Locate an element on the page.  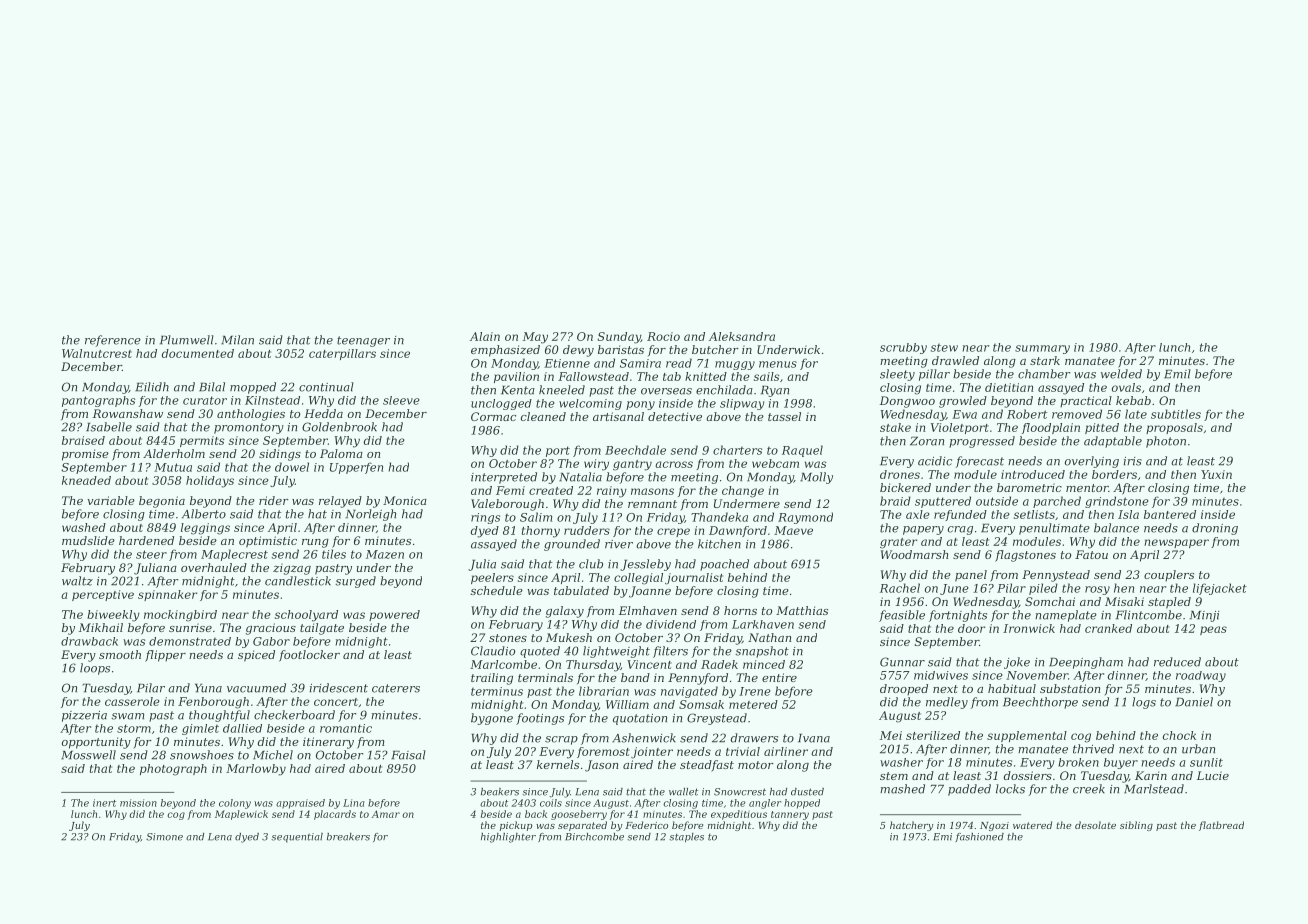
Daniel is located at coordinates (1194, 702).
